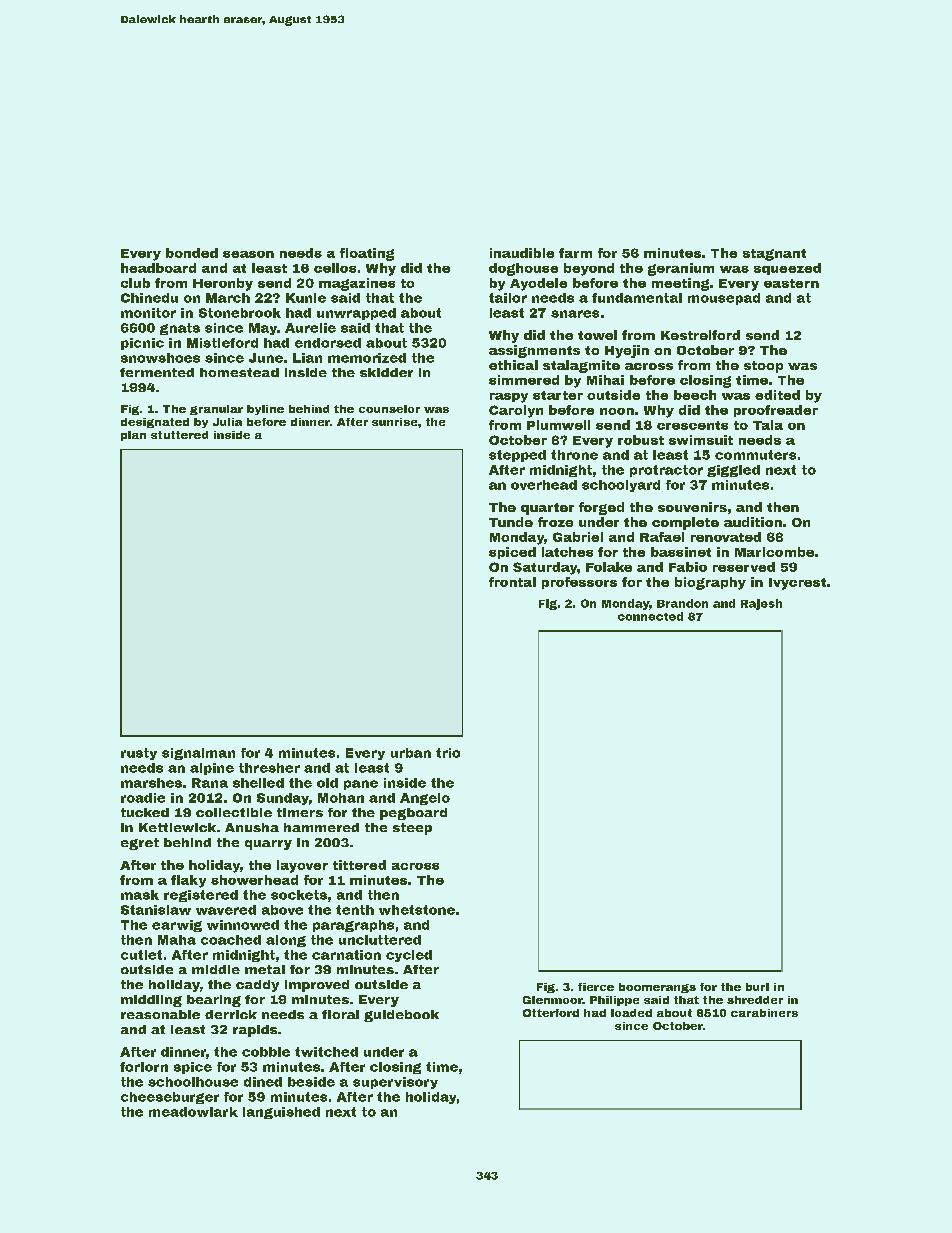 The height and width of the document is (1233, 952). What do you see at coordinates (139, 754) in the document?
I see `rusty` at bounding box center [139, 754].
